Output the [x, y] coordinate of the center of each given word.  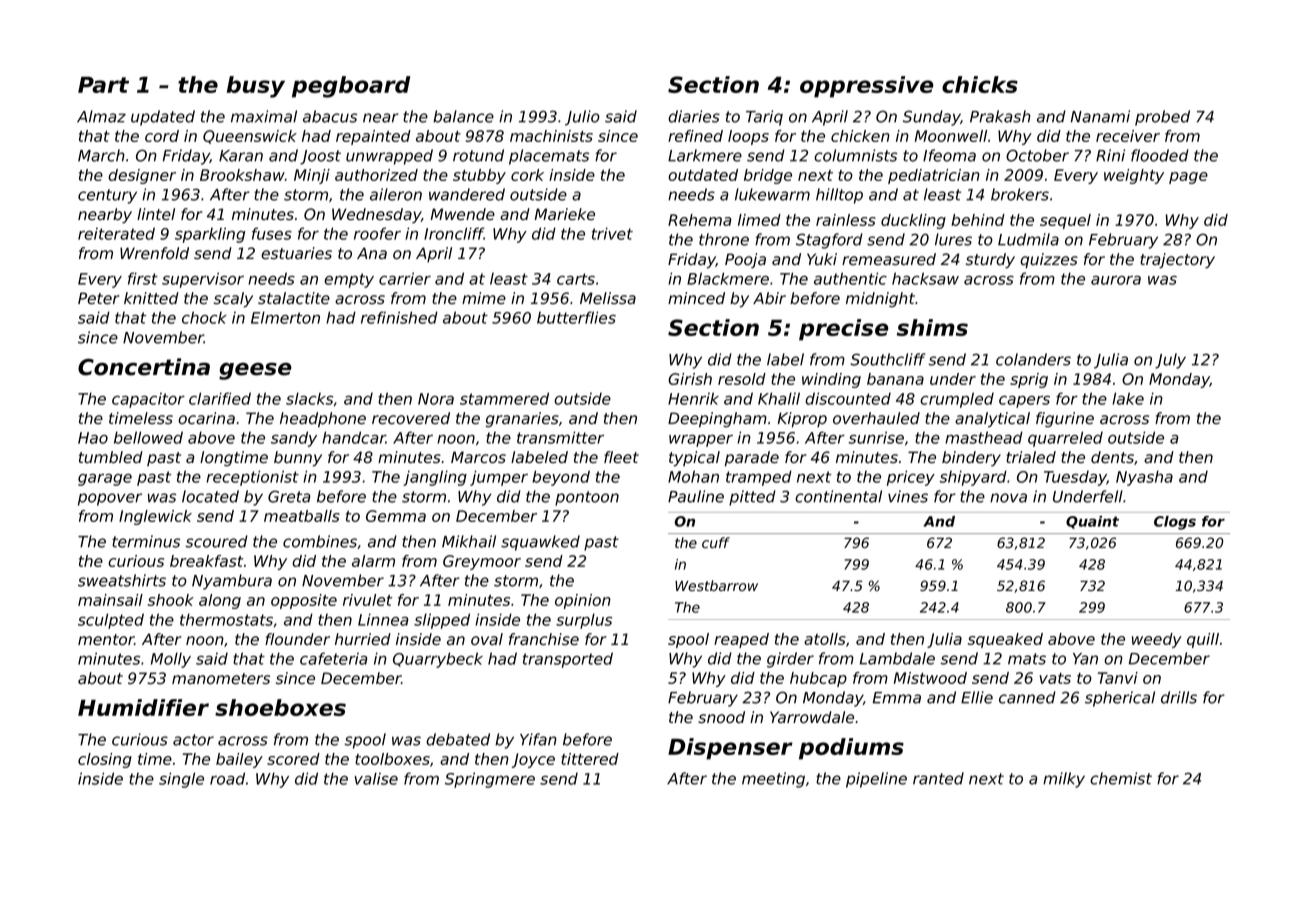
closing [105, 760]
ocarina [206, 418]
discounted [848, 398]
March [101, 155]
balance [463, 116]
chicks [980, 84]
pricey [911, 478]
